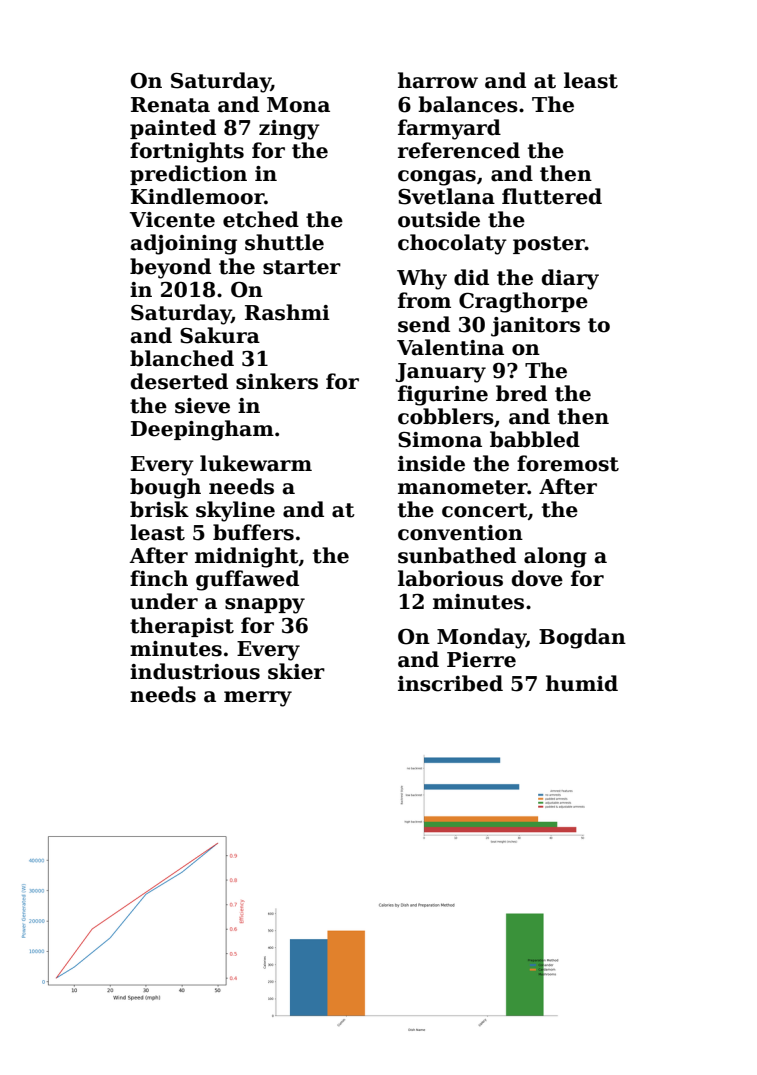  Describe the element at coordinates (468, 104) in the screenshot. I see `balances` at that location.
